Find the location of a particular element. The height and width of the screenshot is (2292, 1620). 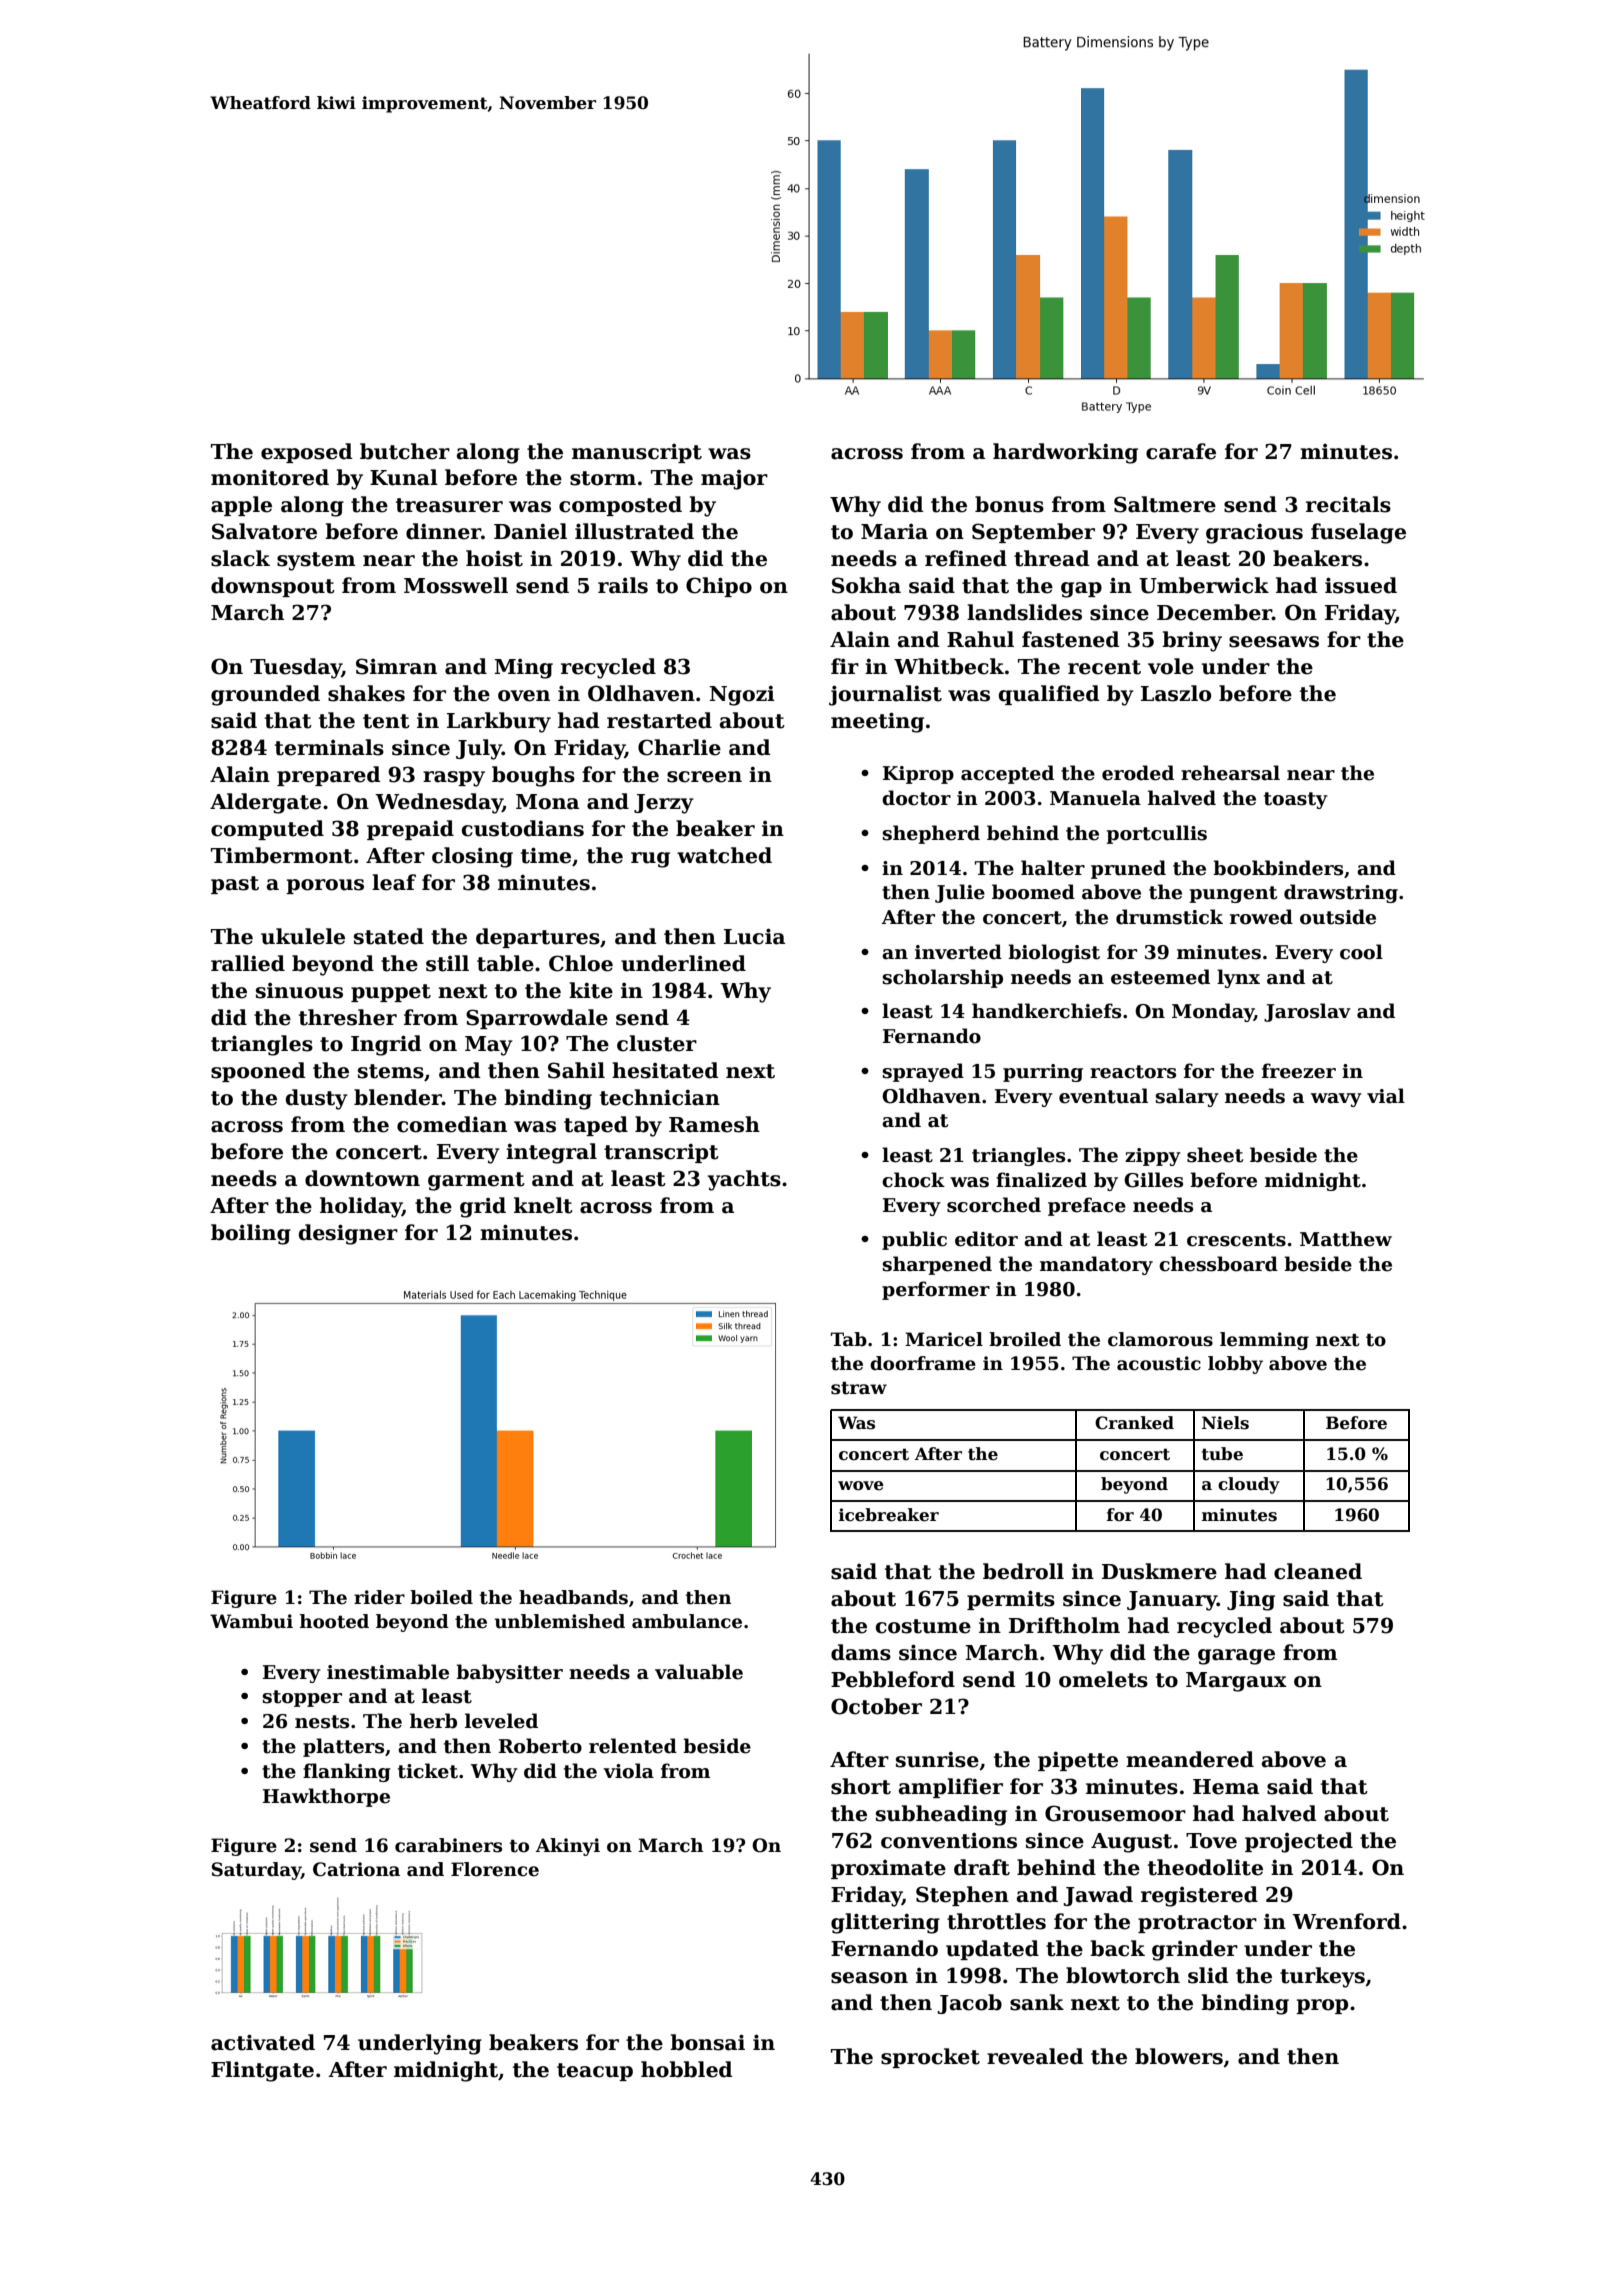

Catriona is located at coordinates (356, 1869).
